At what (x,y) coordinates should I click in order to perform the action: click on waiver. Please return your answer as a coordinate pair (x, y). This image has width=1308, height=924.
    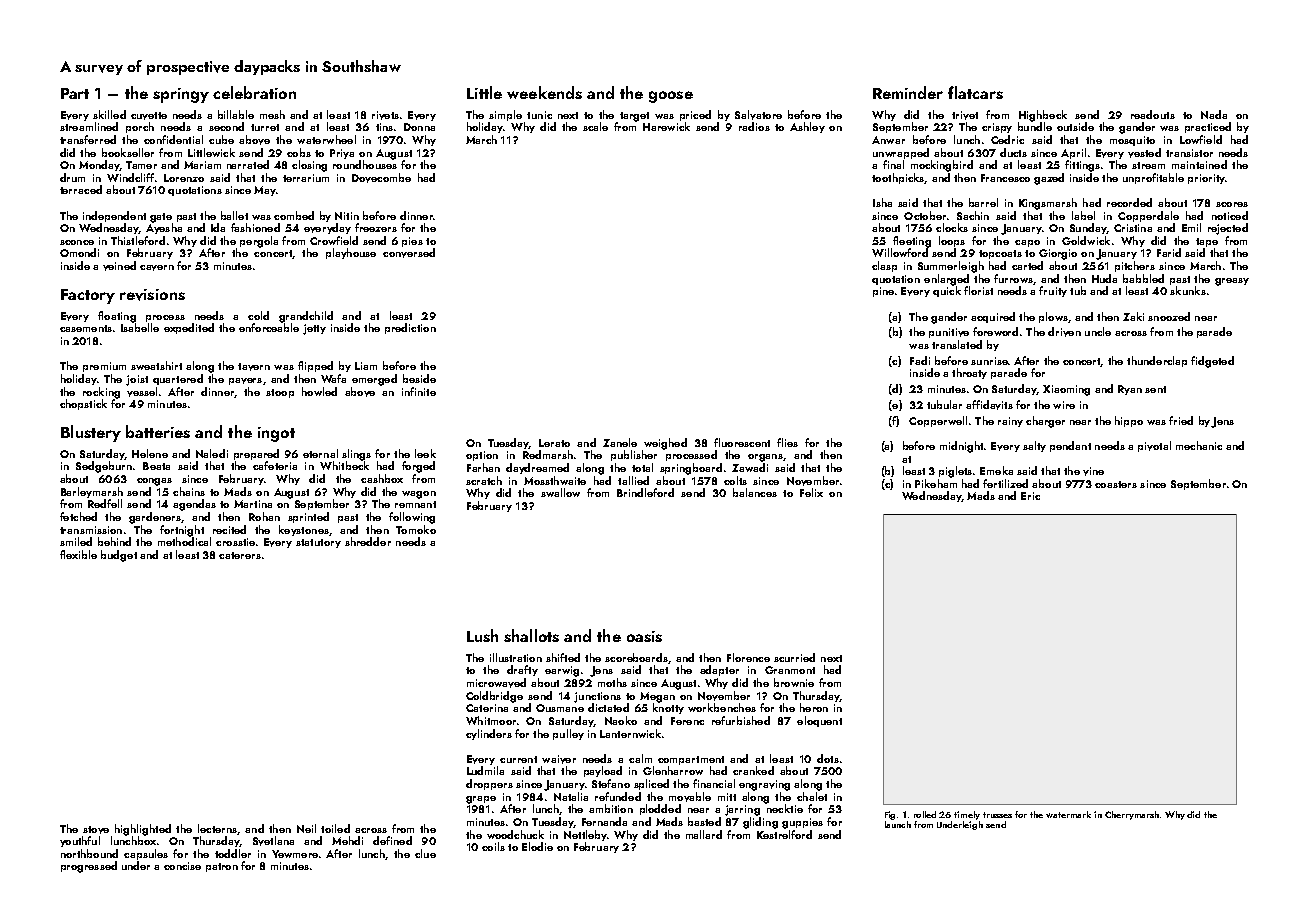
    Looking at the image, I should click on (559, 759).
